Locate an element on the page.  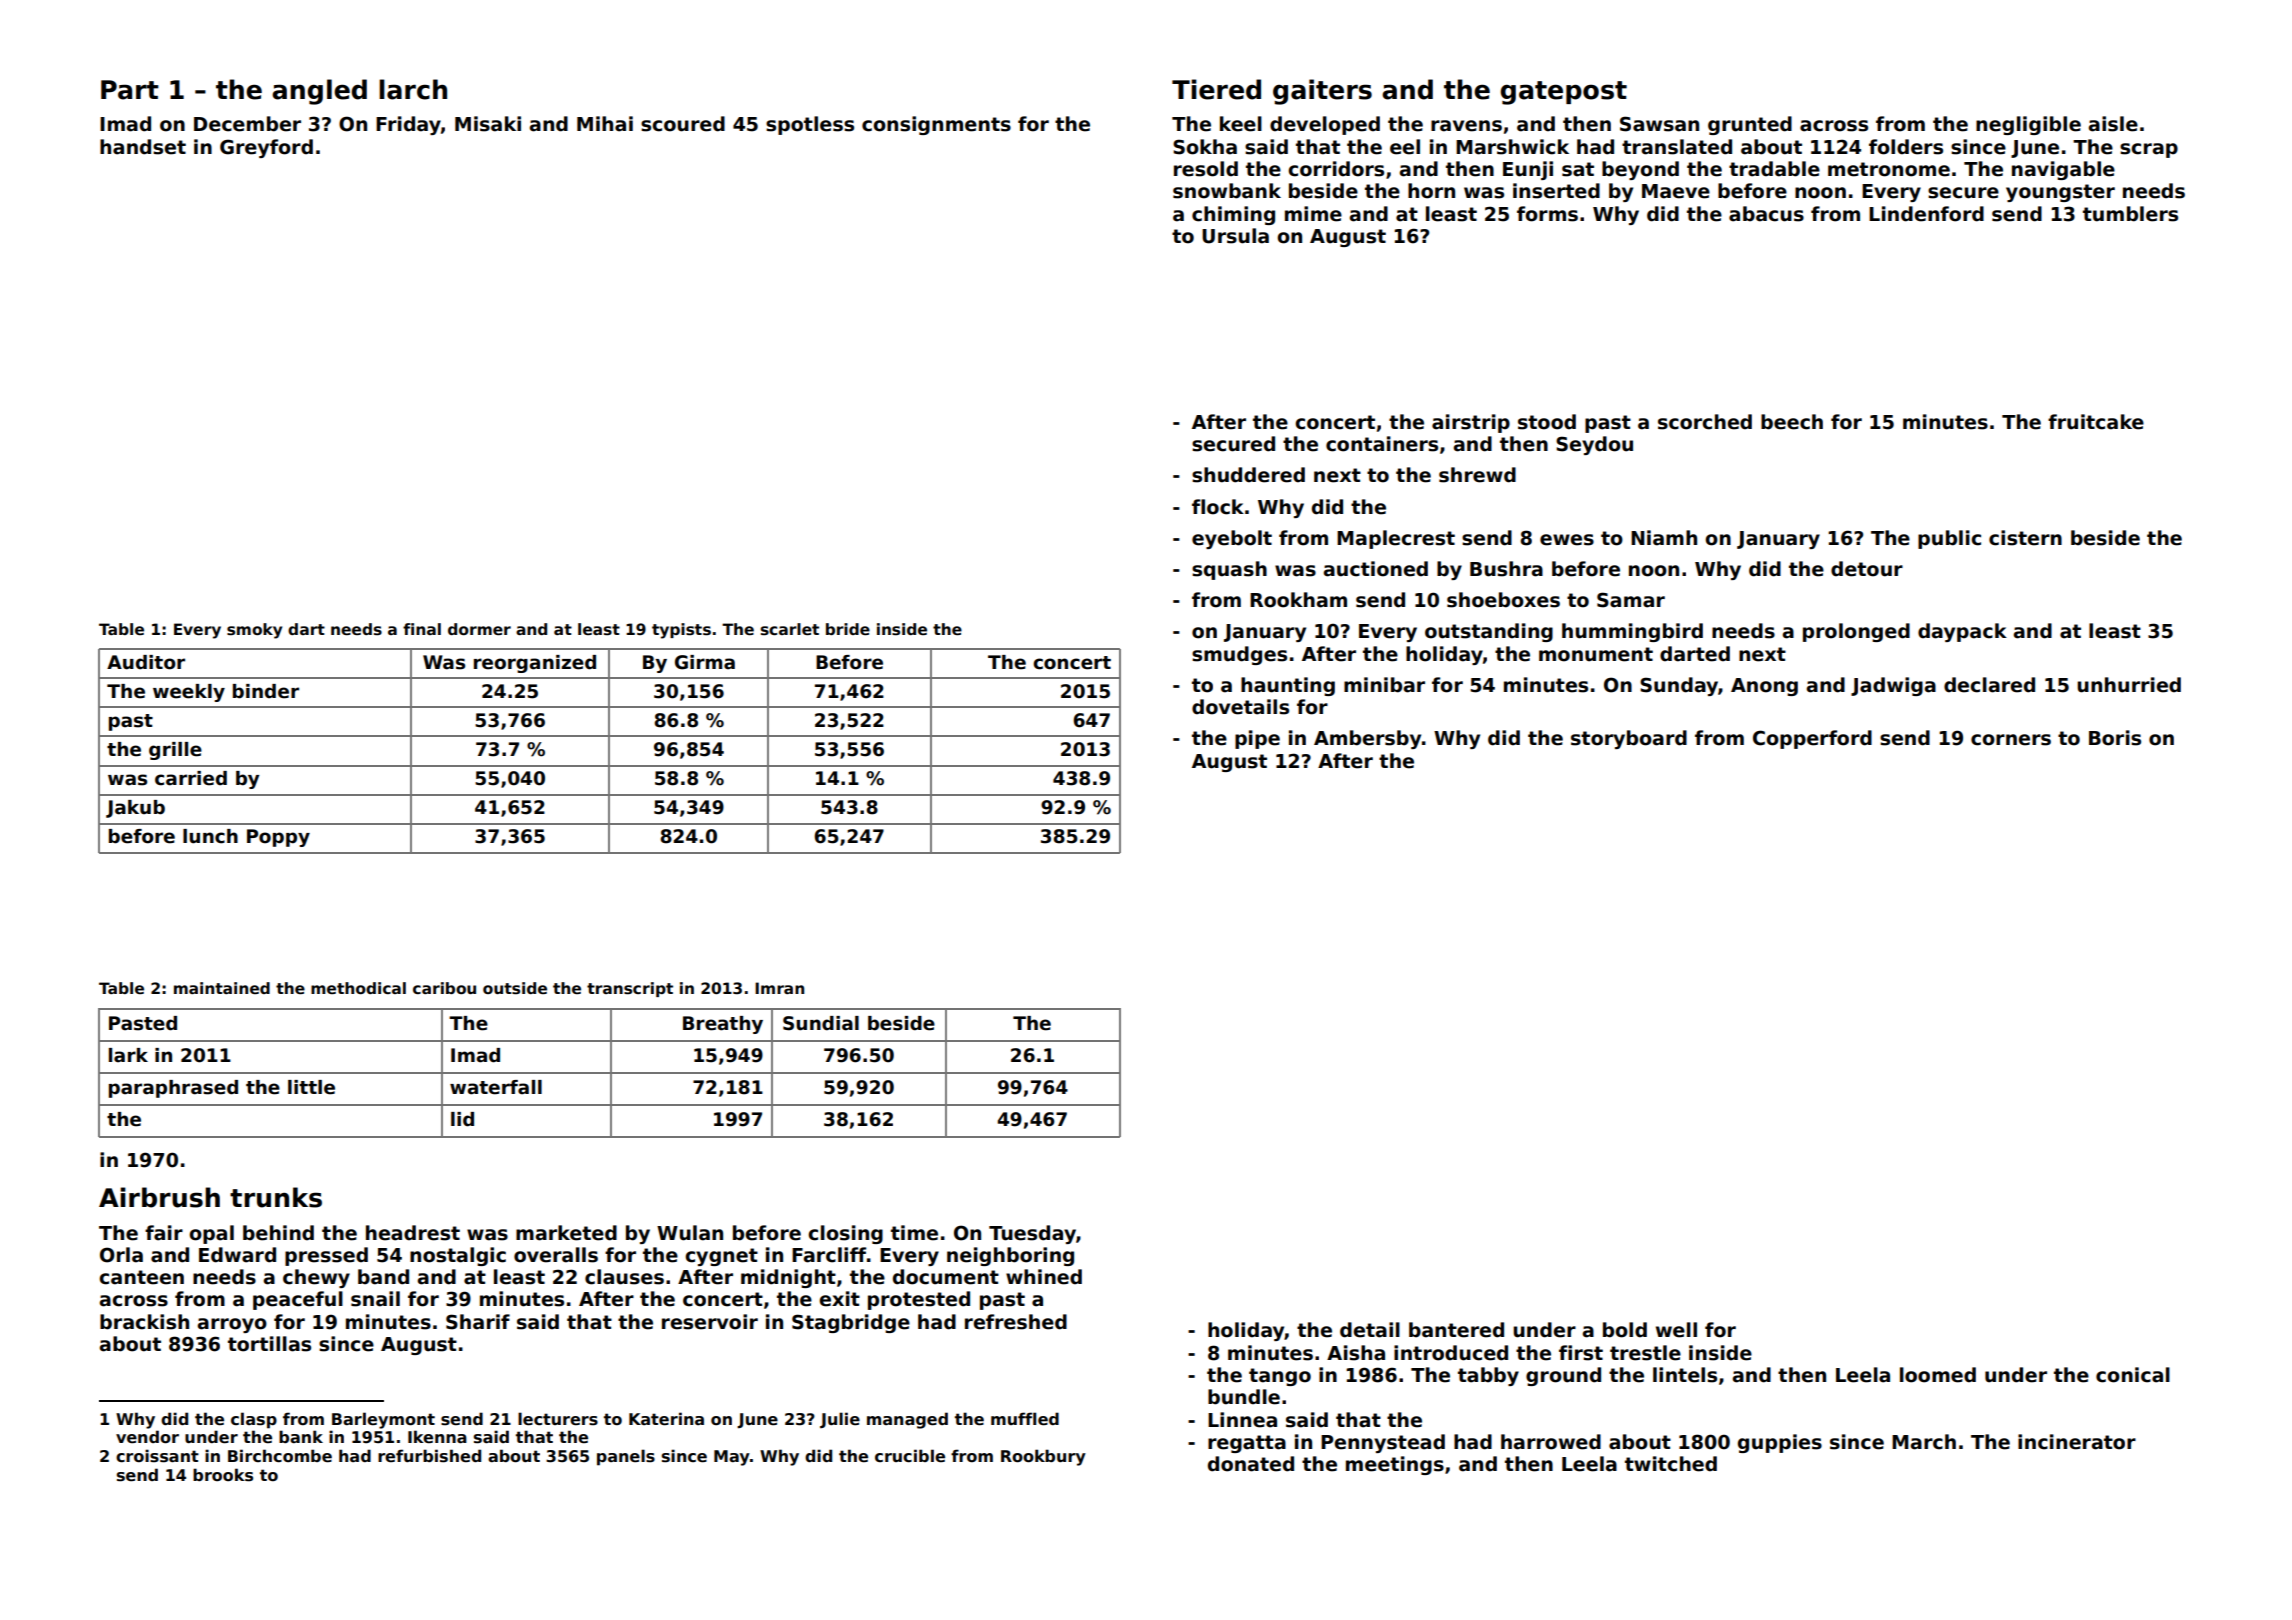
Part is located at coordinates (130, 90).
